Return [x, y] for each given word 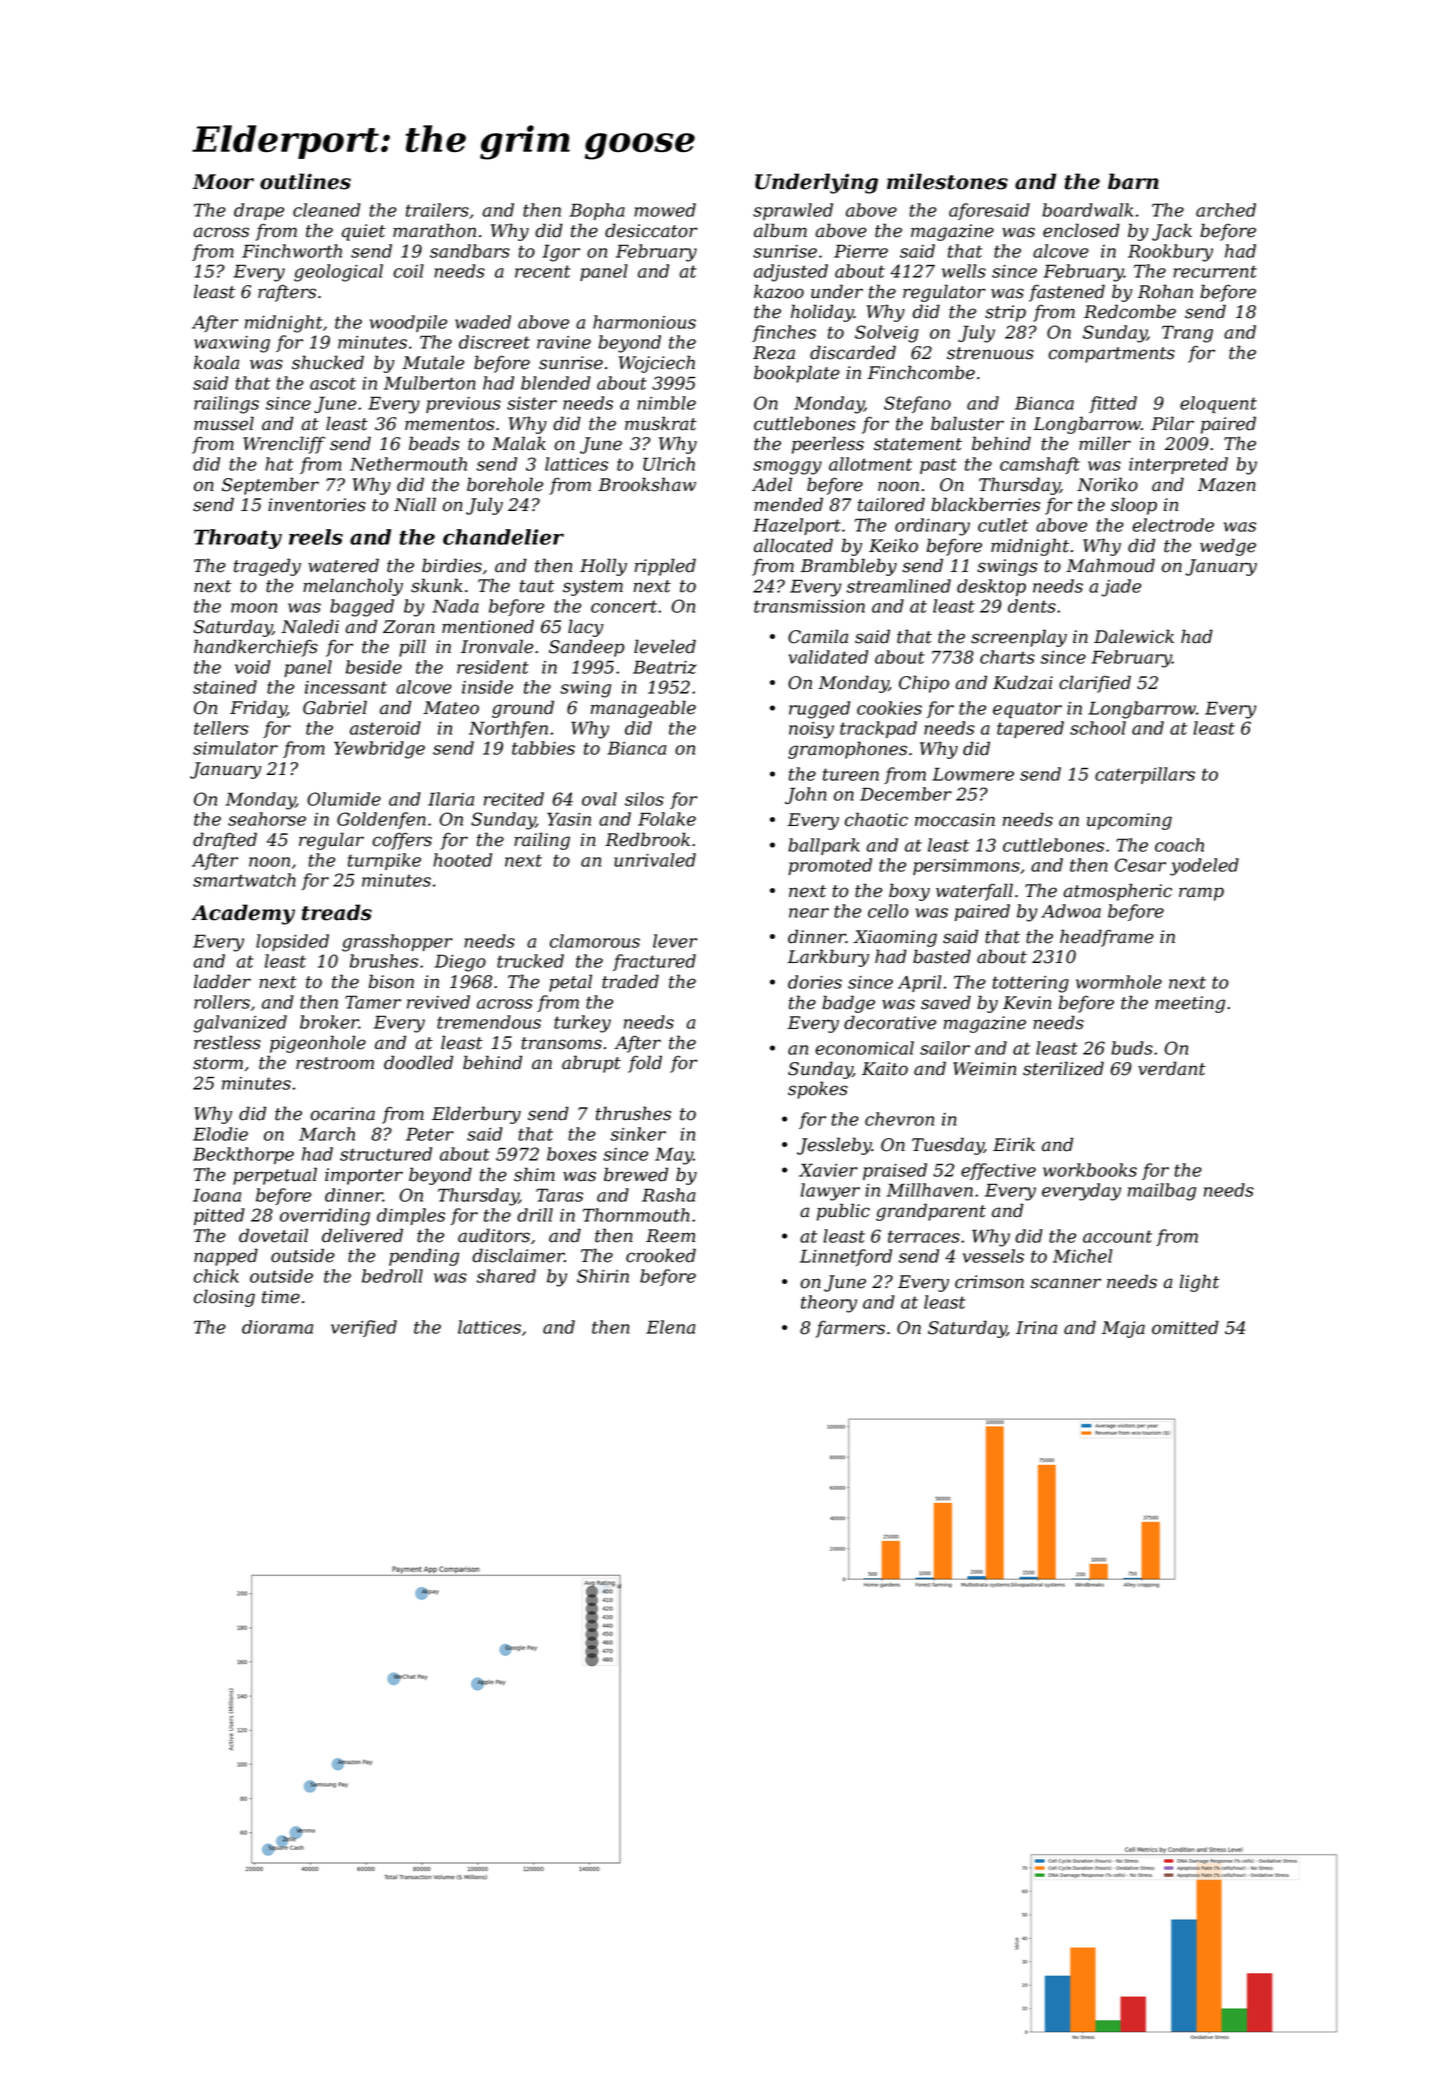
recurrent [1215, 271]
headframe [1107, 938]
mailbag [1162, 1192]
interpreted [1178, 465]
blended [556, 383]
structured [386, 1154]
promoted [830, 866]
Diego [460, 963]
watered [343, 565]
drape [259, 211]
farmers [850, 1329]
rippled [665, 567]
